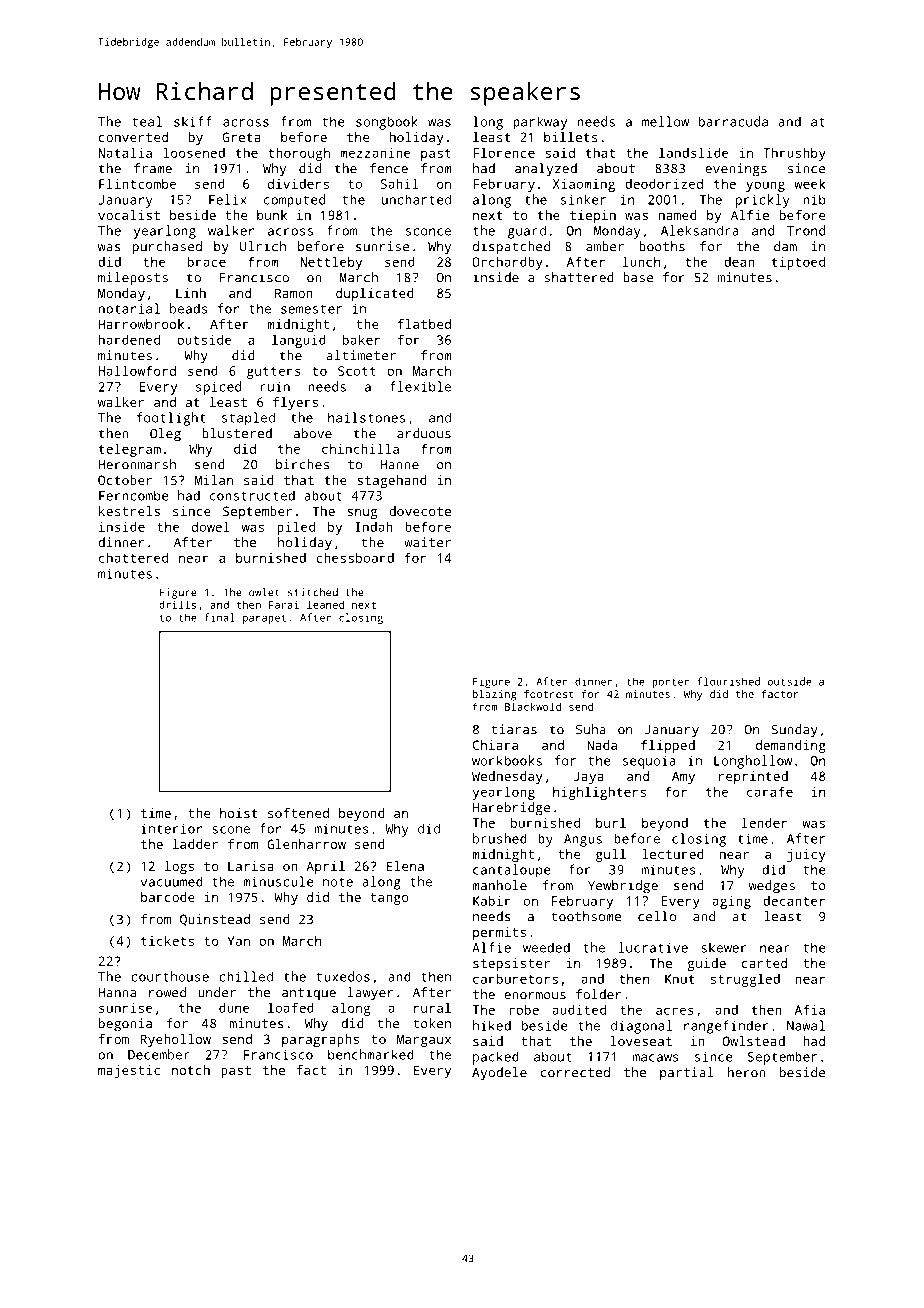 This page has height=1308, width=924. Describe the element at coordinates (171, 828) in the page. I see `interior` at that location.
